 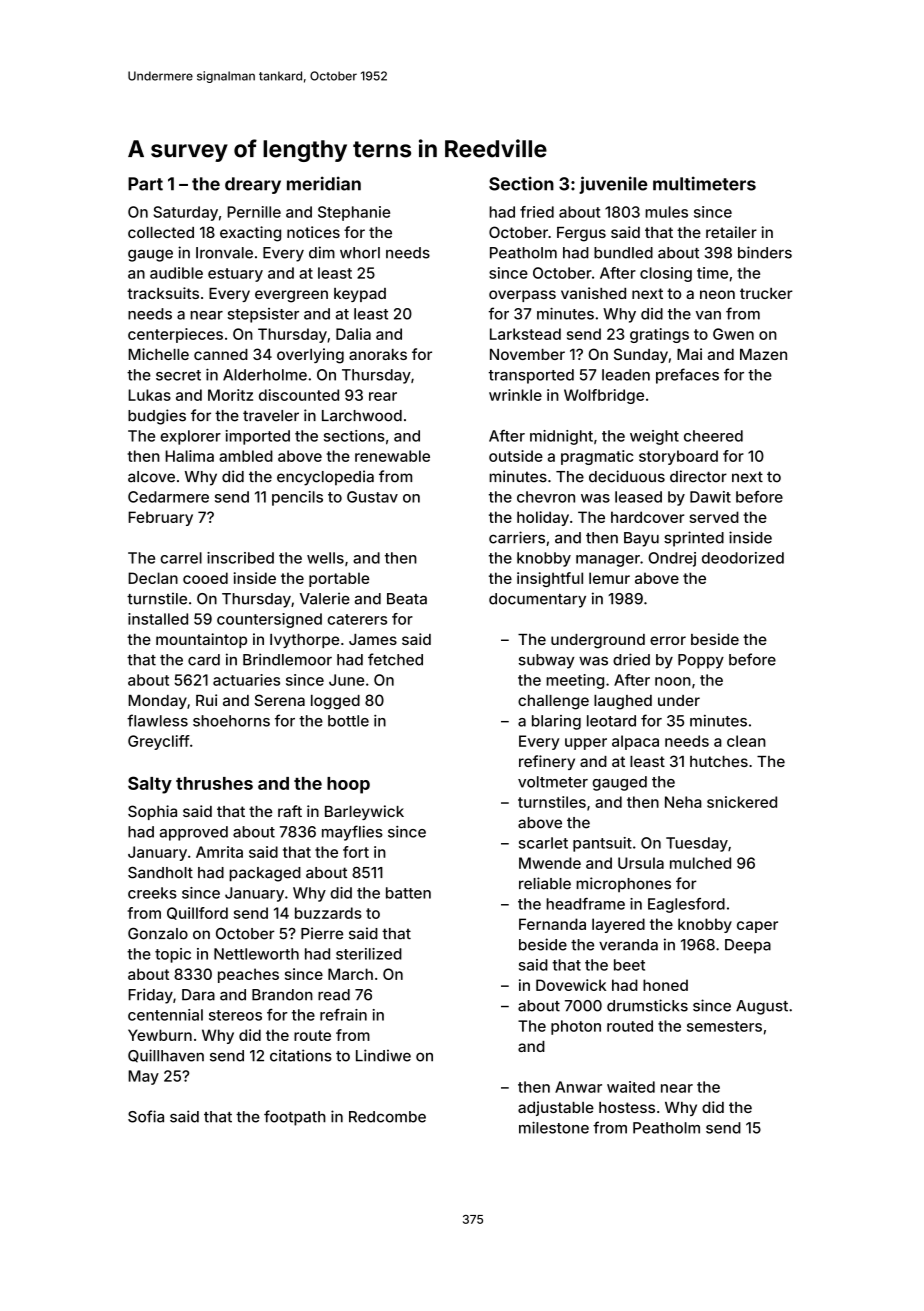 I want to click on Brindlemoor, so click(x=287, y=659).
